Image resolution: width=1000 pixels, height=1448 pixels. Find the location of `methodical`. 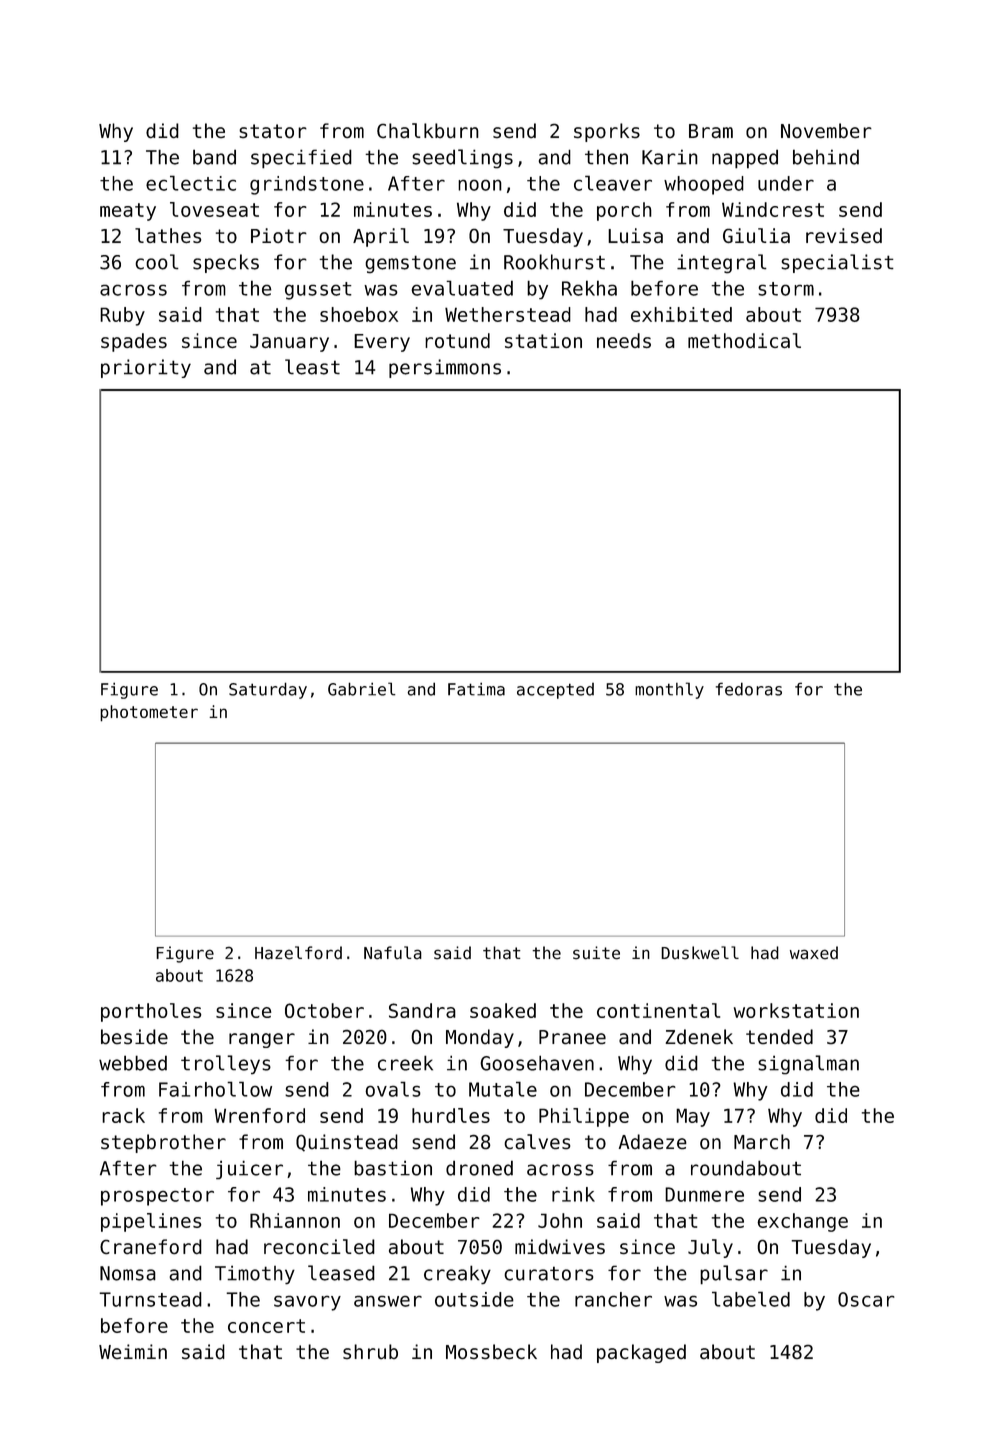

methodical is located at coordinates (744, 340).
